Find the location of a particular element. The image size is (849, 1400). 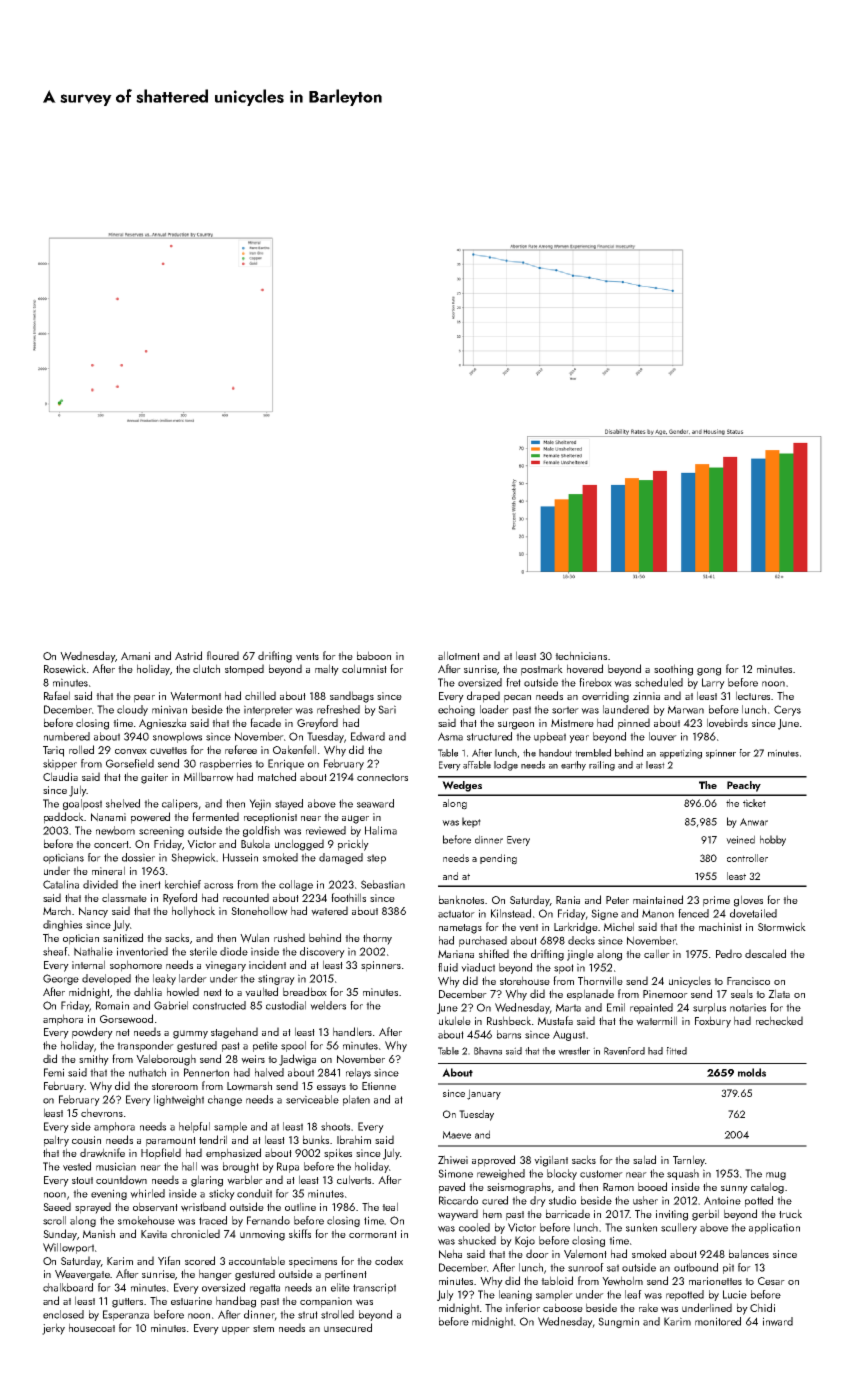

facade is located at coordinates (265, 722).
